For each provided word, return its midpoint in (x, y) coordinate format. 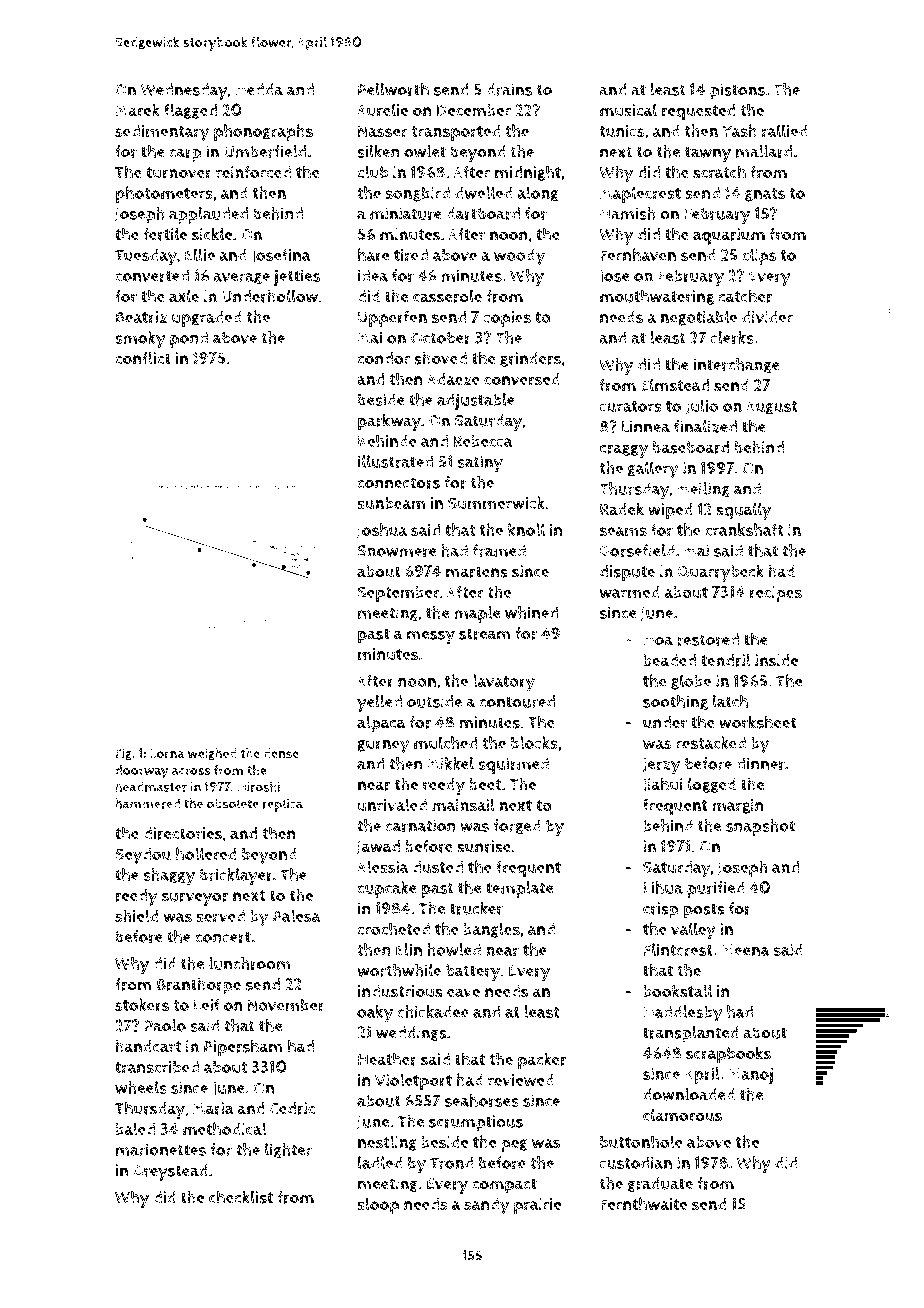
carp (185, 155)
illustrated (395, 461)
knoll (526, 529)
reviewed (521, 1080)
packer (542, 1061)
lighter (288, 1151)
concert (223, 937)
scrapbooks (728, 1055)
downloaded (689, 1094)
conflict (143, 358)
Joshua (382, 530)
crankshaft (744, 530)
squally (743, 511)
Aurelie (382, 110)
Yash (739, 130)
